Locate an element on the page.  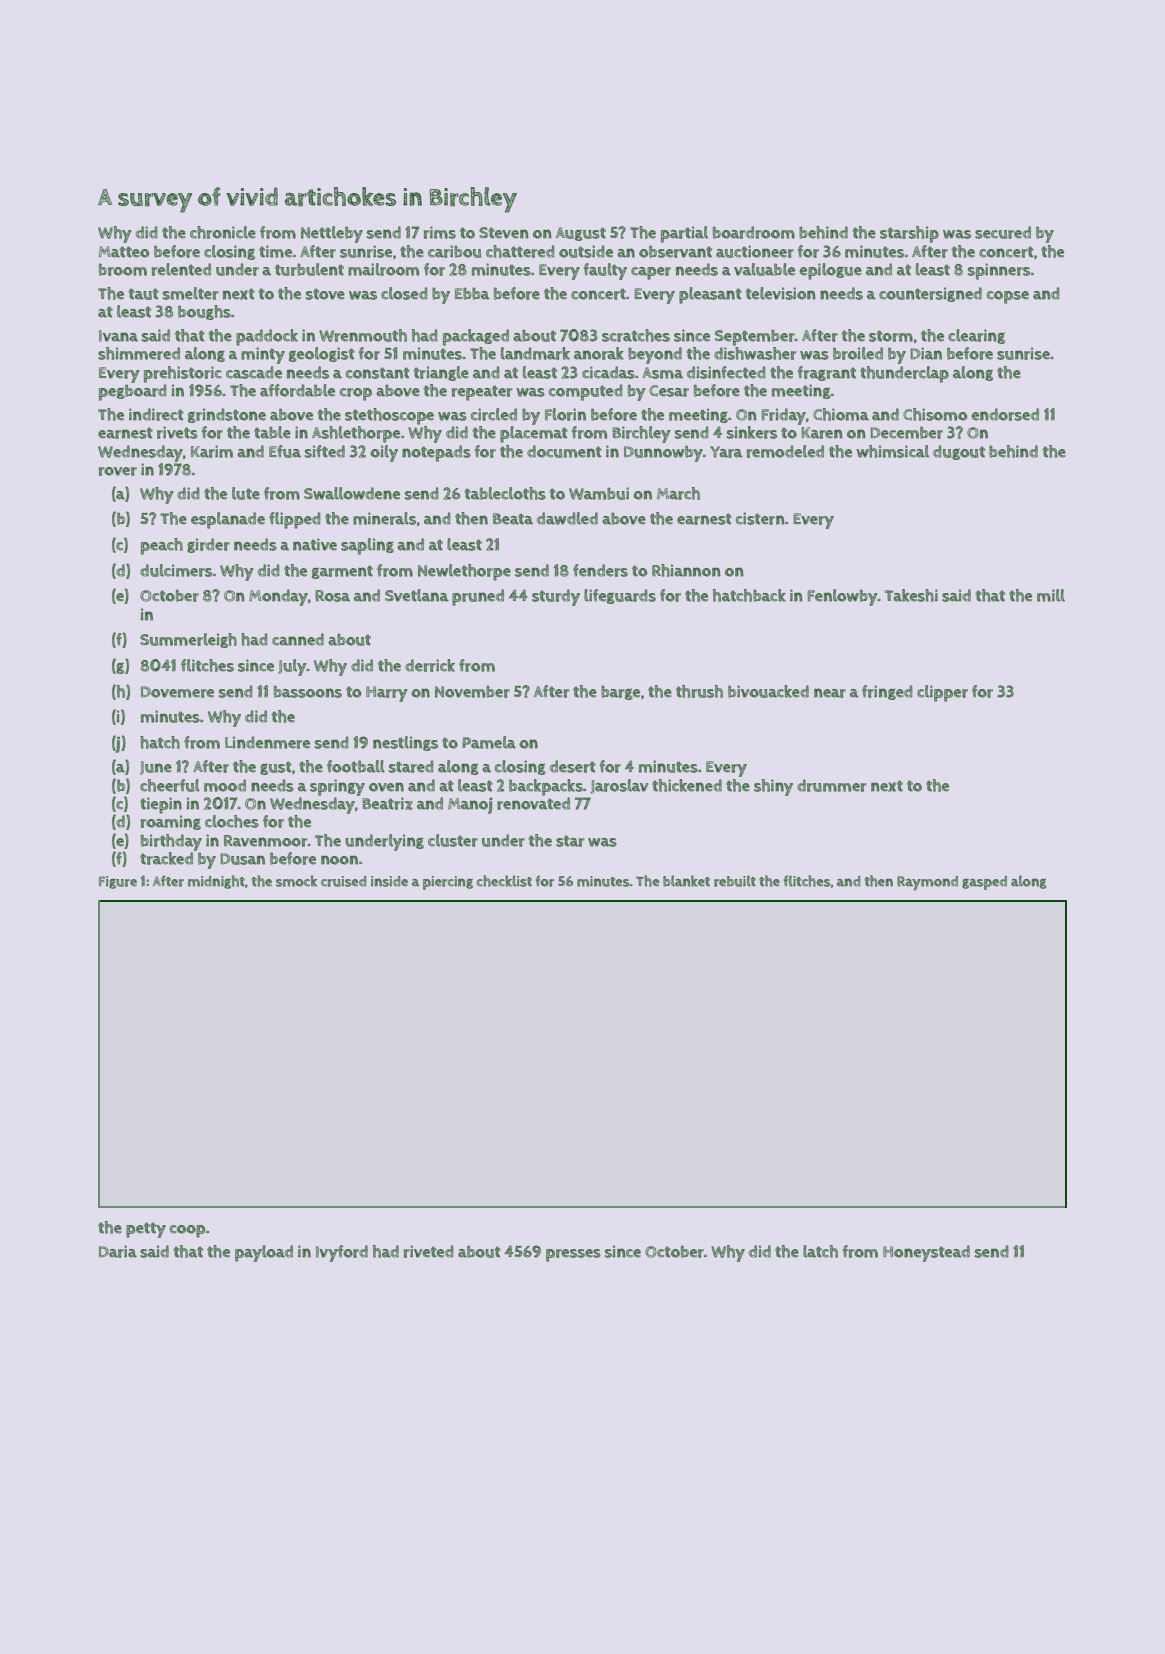
latch is located at coordinates (820, 1251).
